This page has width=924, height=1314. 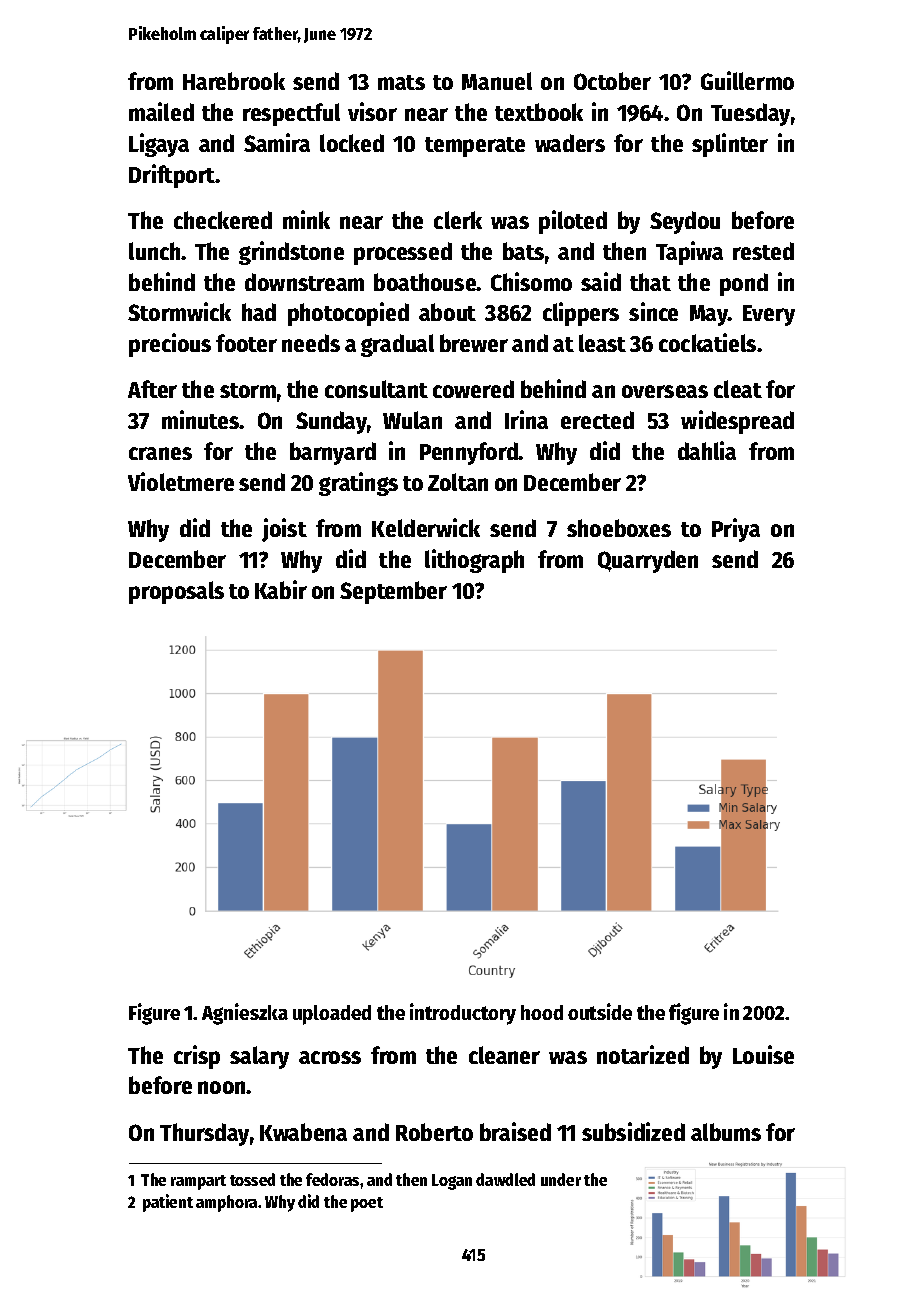 What do you see at coordinates (245, 1014) in the page?
I see `Agnieszka` at bounding box center [245, 1014].
